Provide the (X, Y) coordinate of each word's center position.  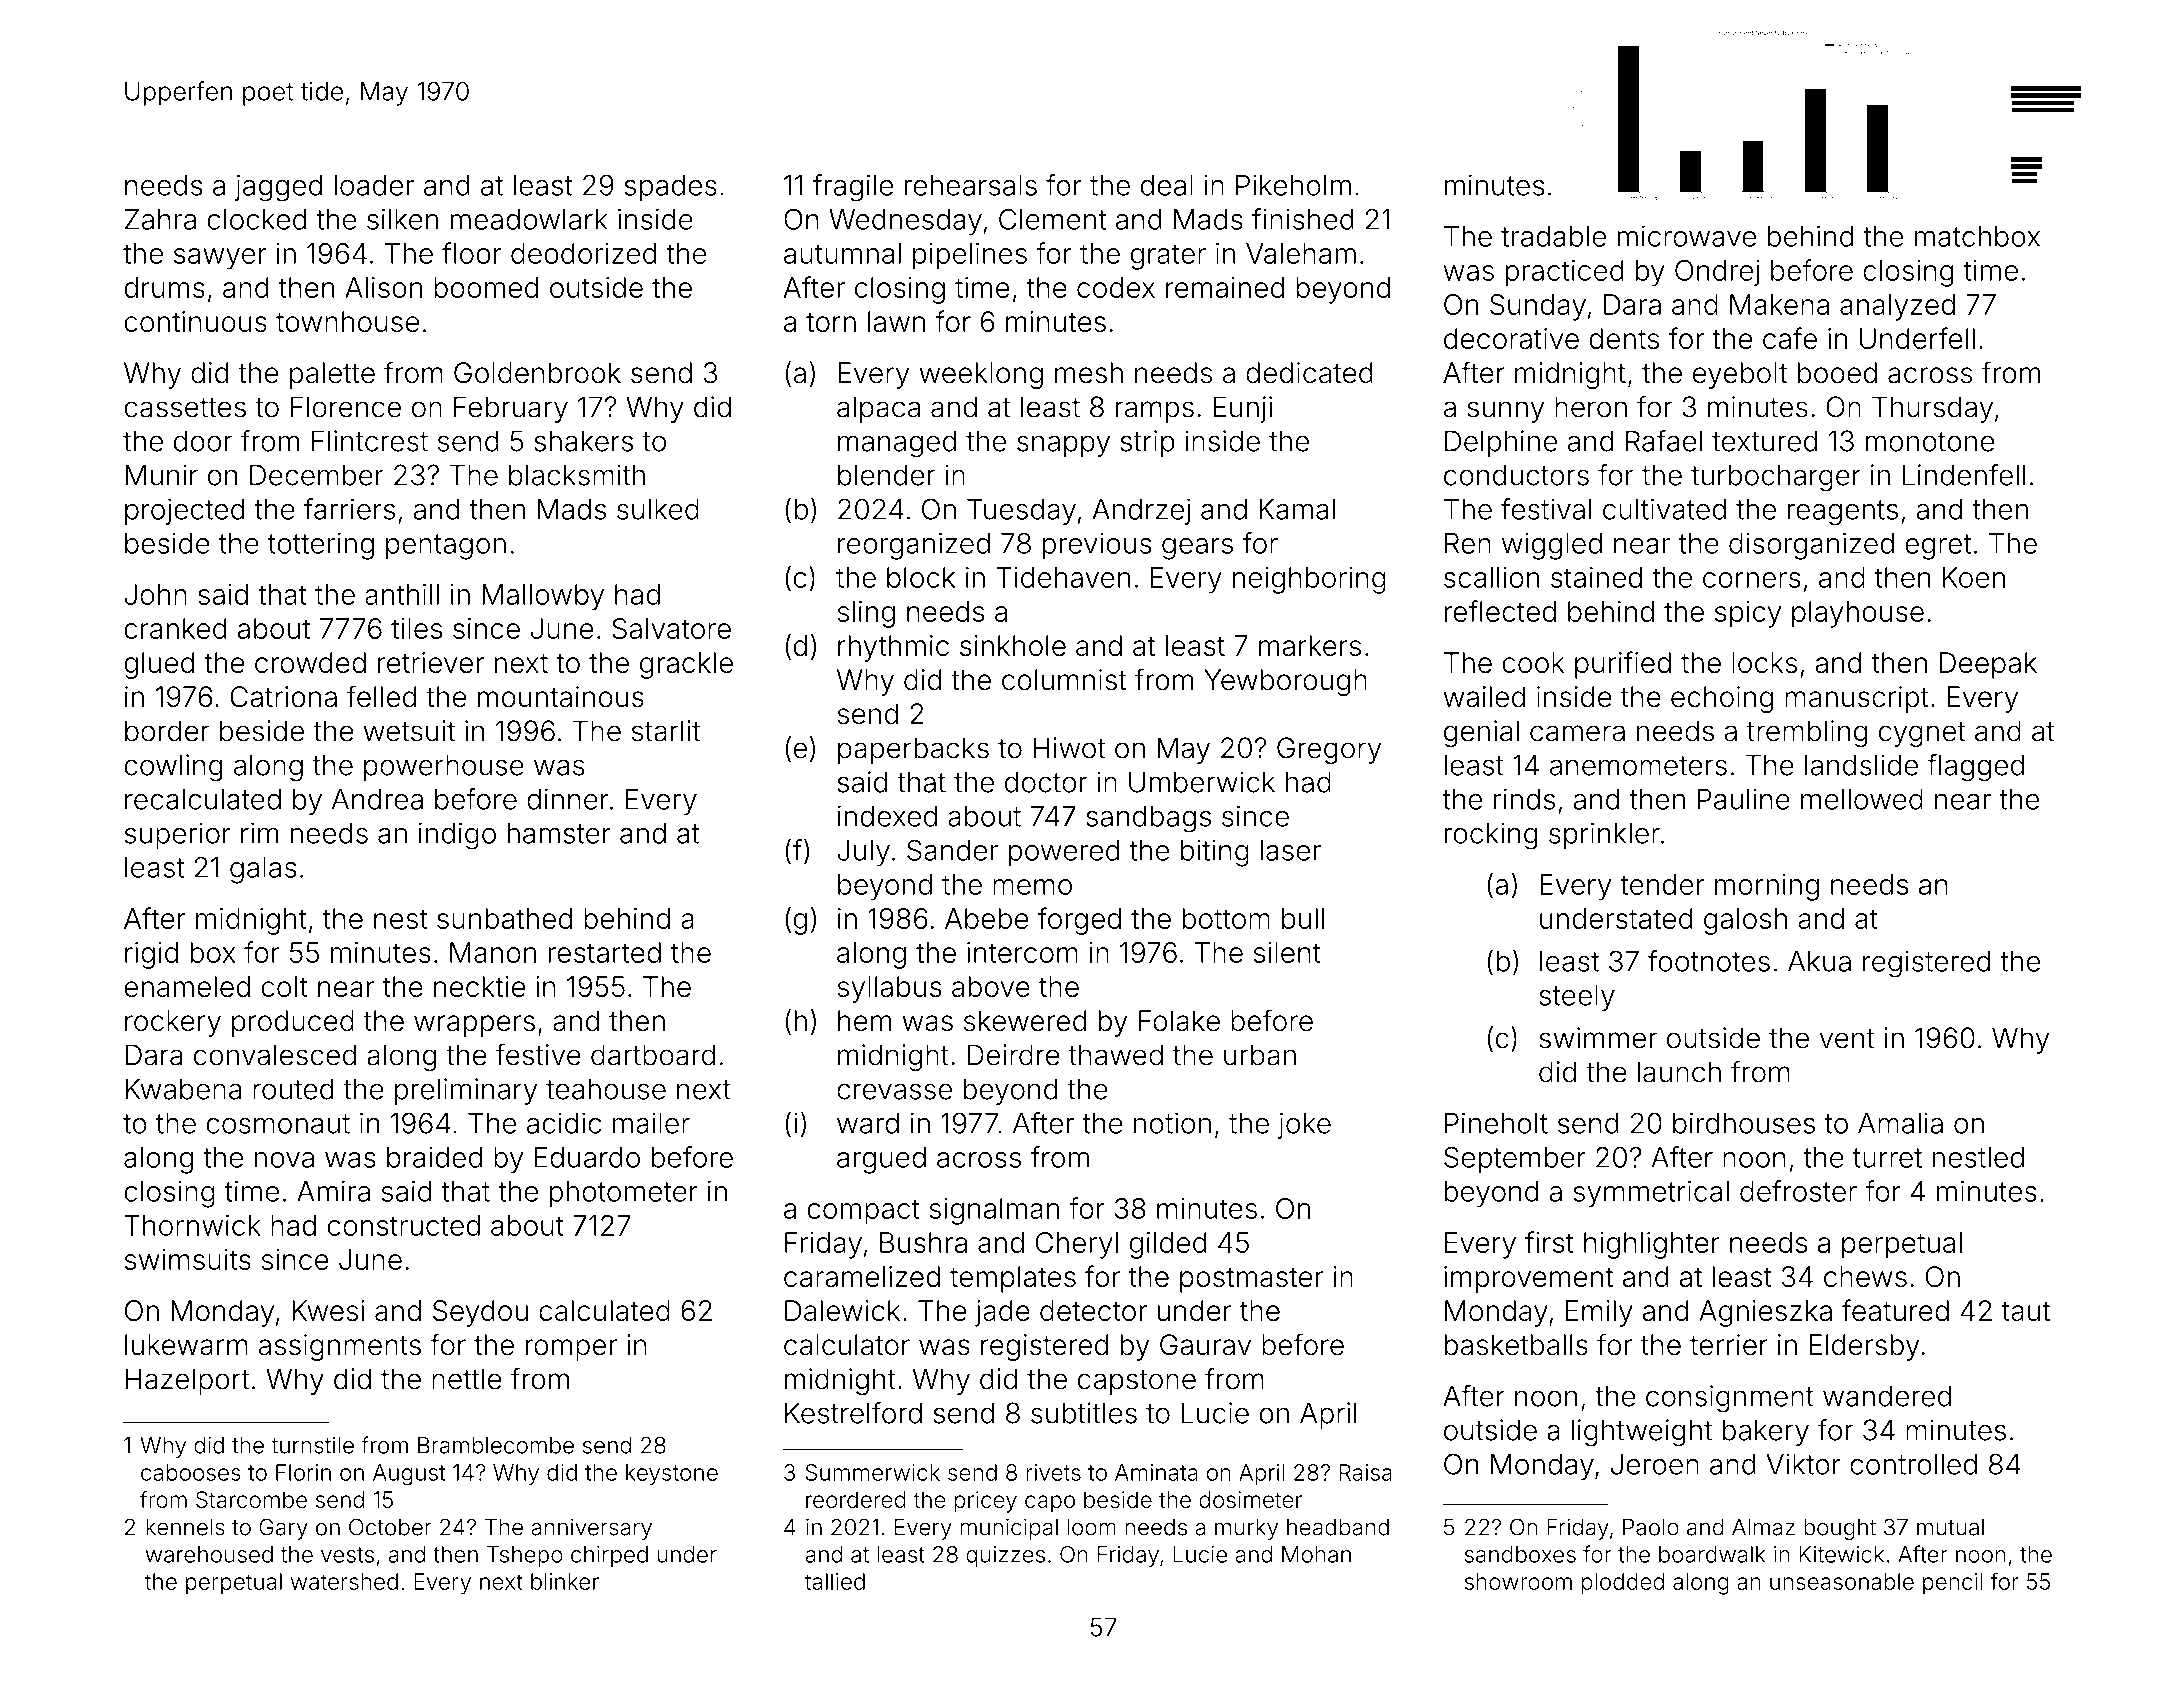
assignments (340, 1347)
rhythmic (893, 648)
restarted (604, 952)
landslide (1861, 765)
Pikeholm (1293, 185)
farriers (349, 509)
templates (1013, 1279)
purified (1623, 665)
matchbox (1977, 236)
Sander (952, 850)
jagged (278, 188)
